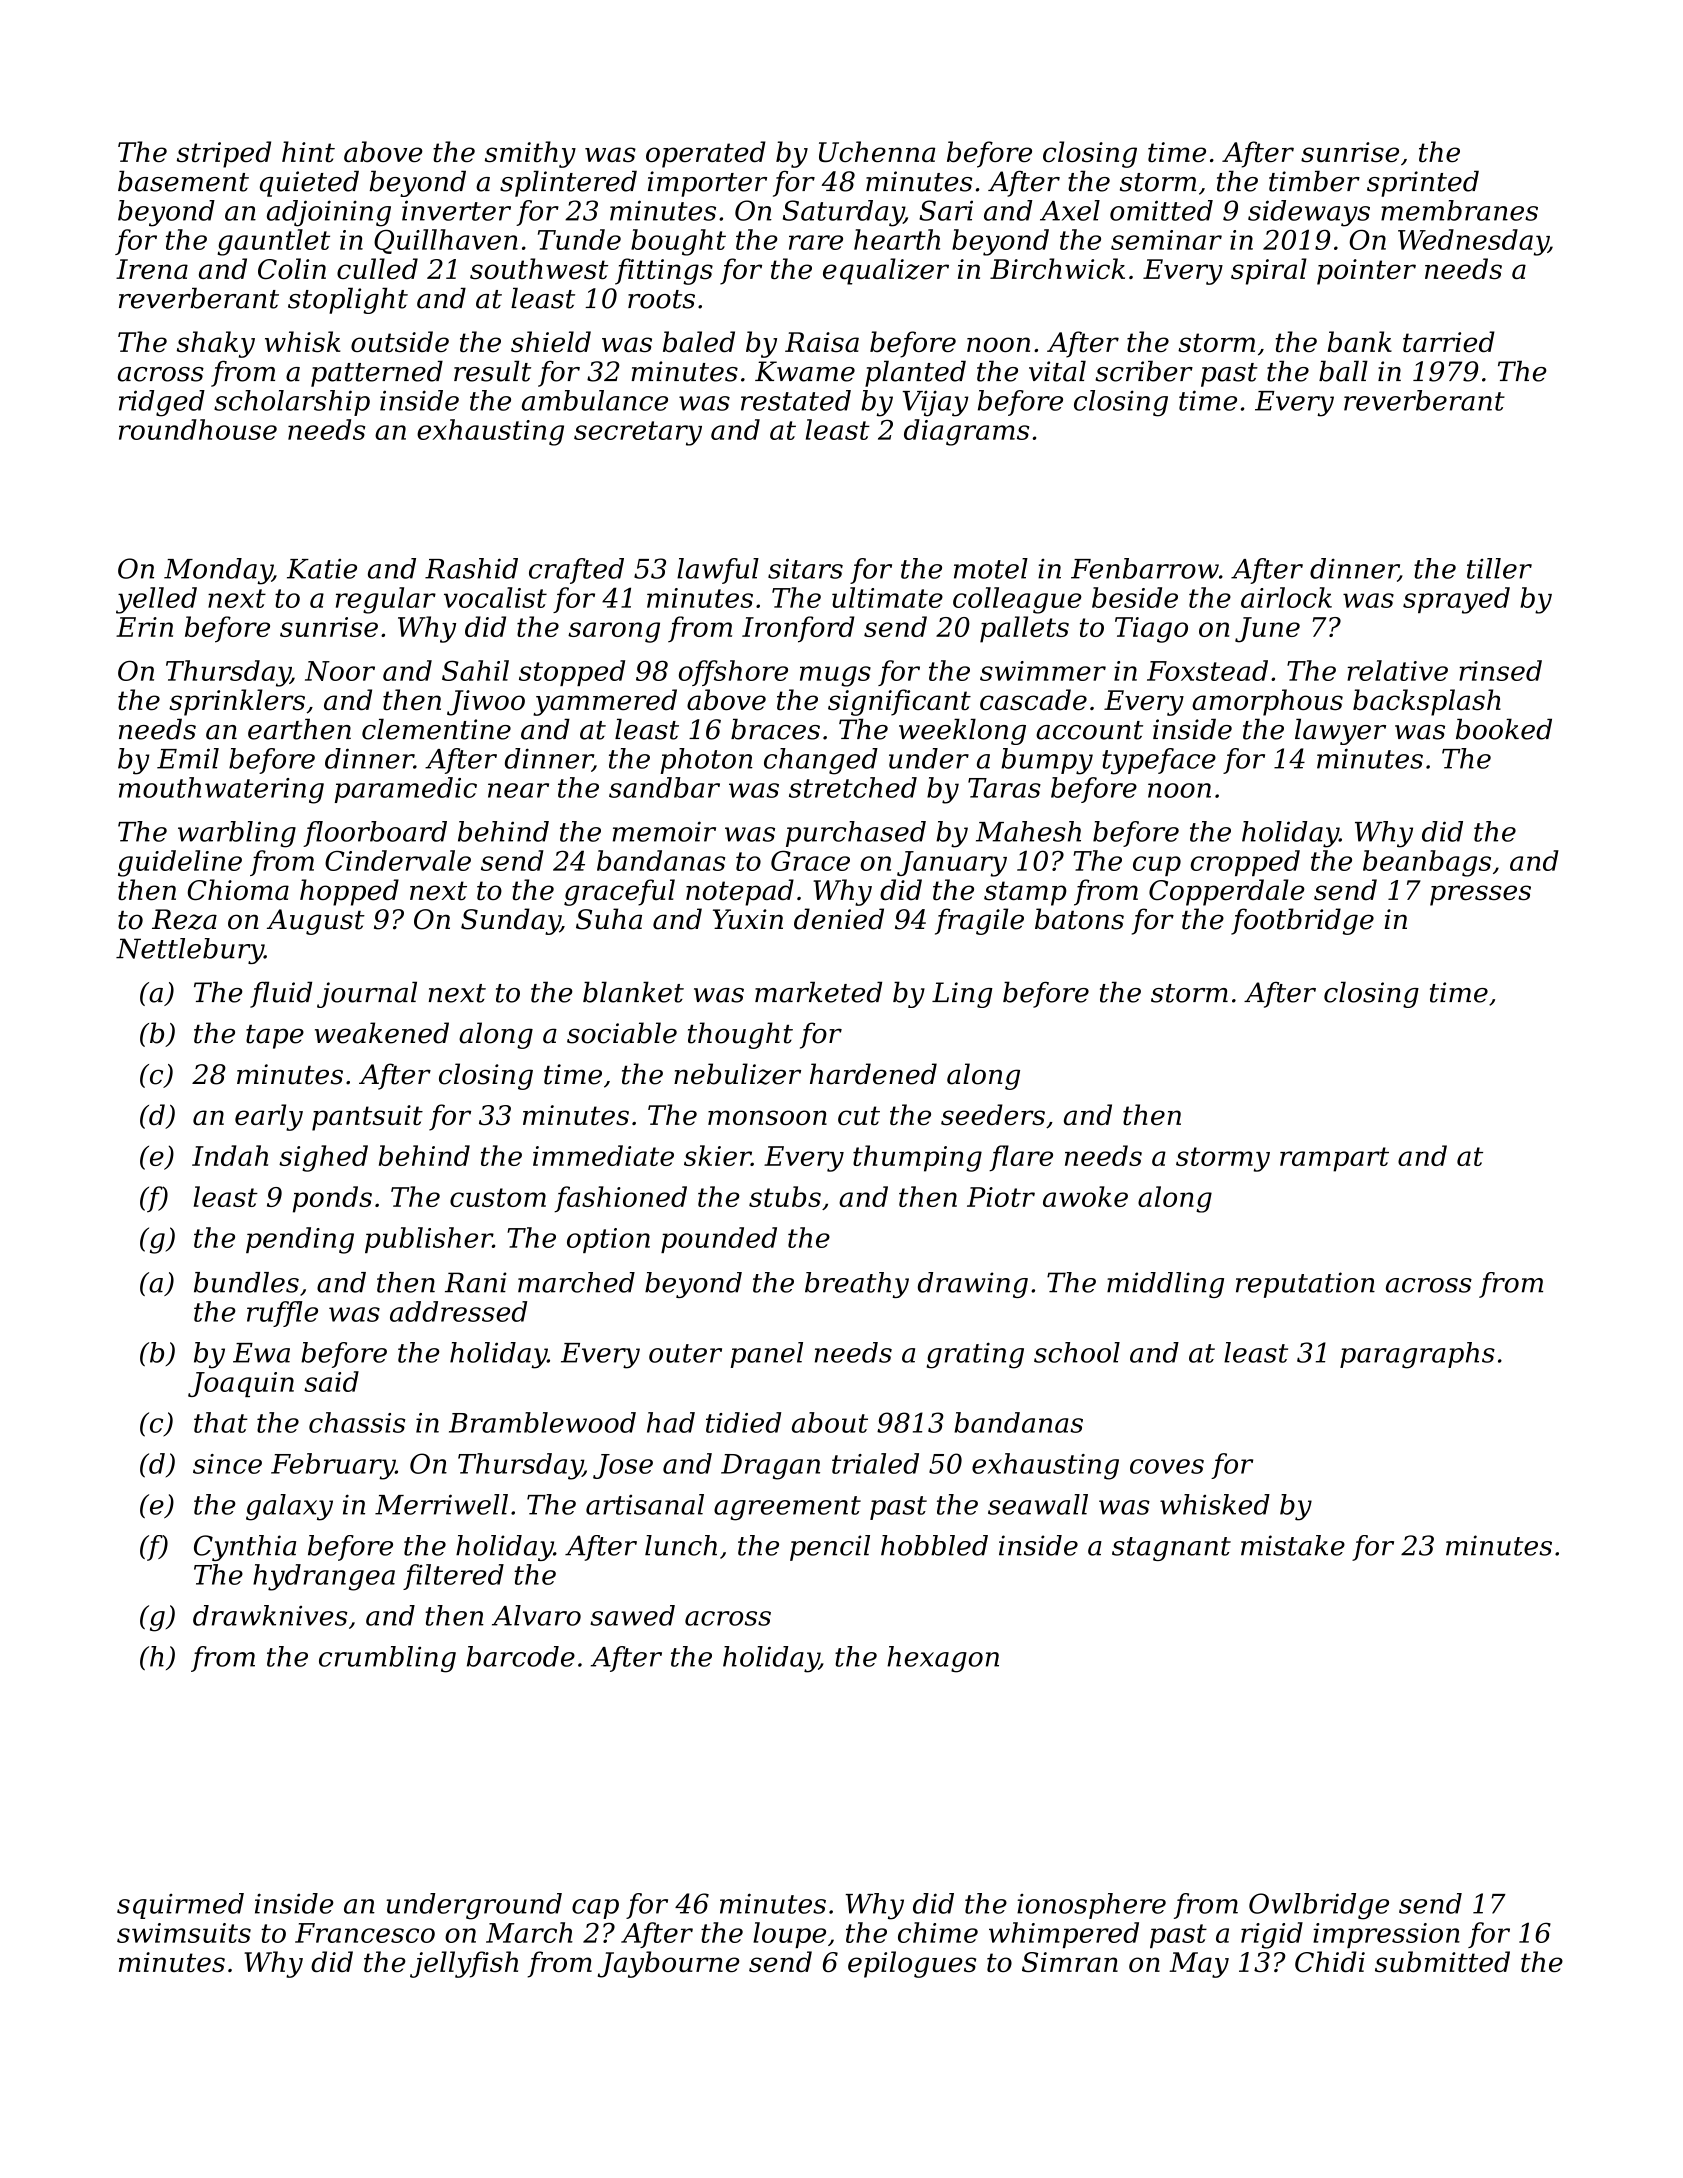 The width and height of the screenshot is (1683, 2178). What do you see at coordinates (706, 154) in the screenshot?
I see `operated` at bounding box center [706, 154].
